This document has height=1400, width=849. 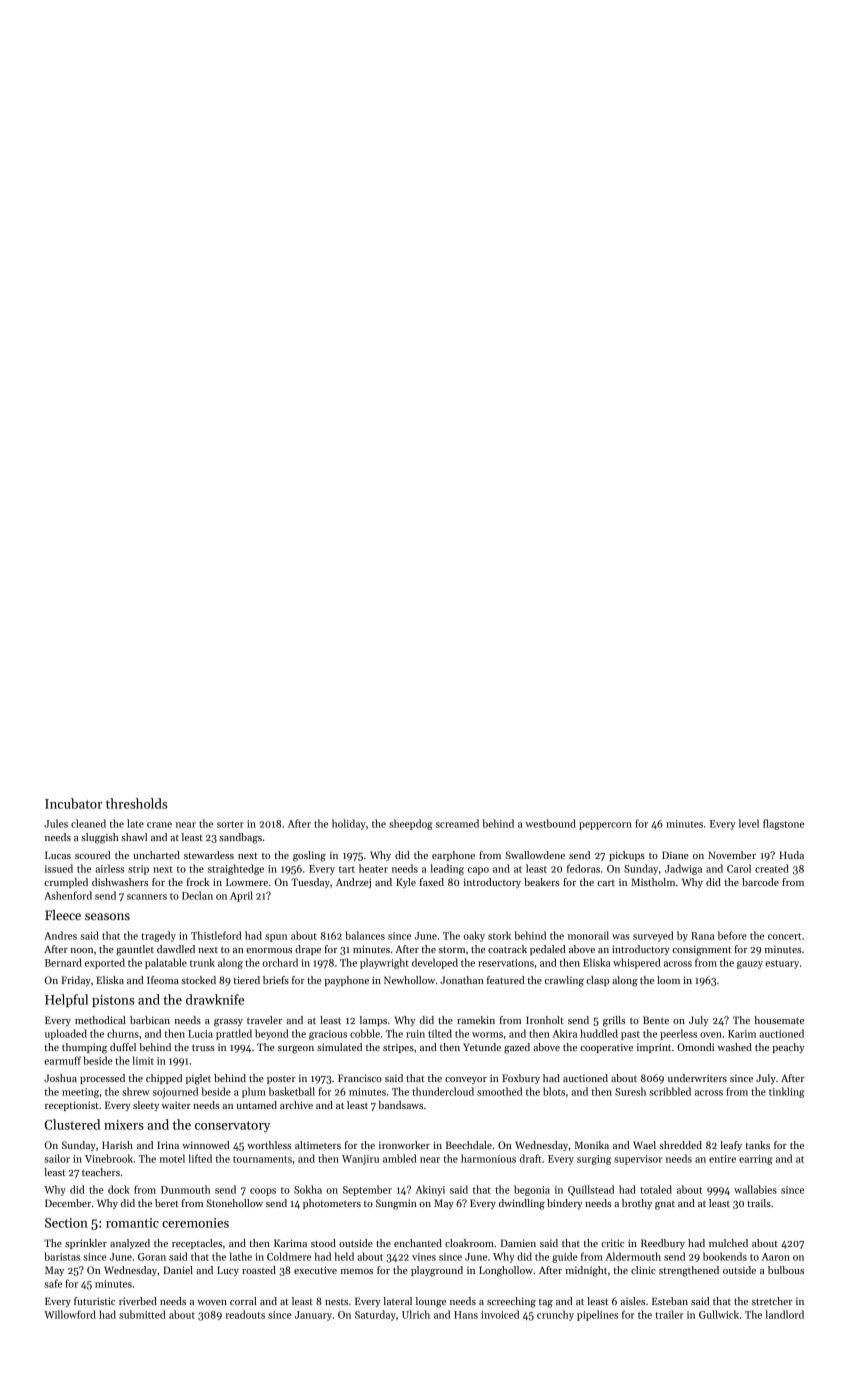 What do you see at coordinates (749, 823) in the document?
I see `level` at bounding box center [749, 823].
